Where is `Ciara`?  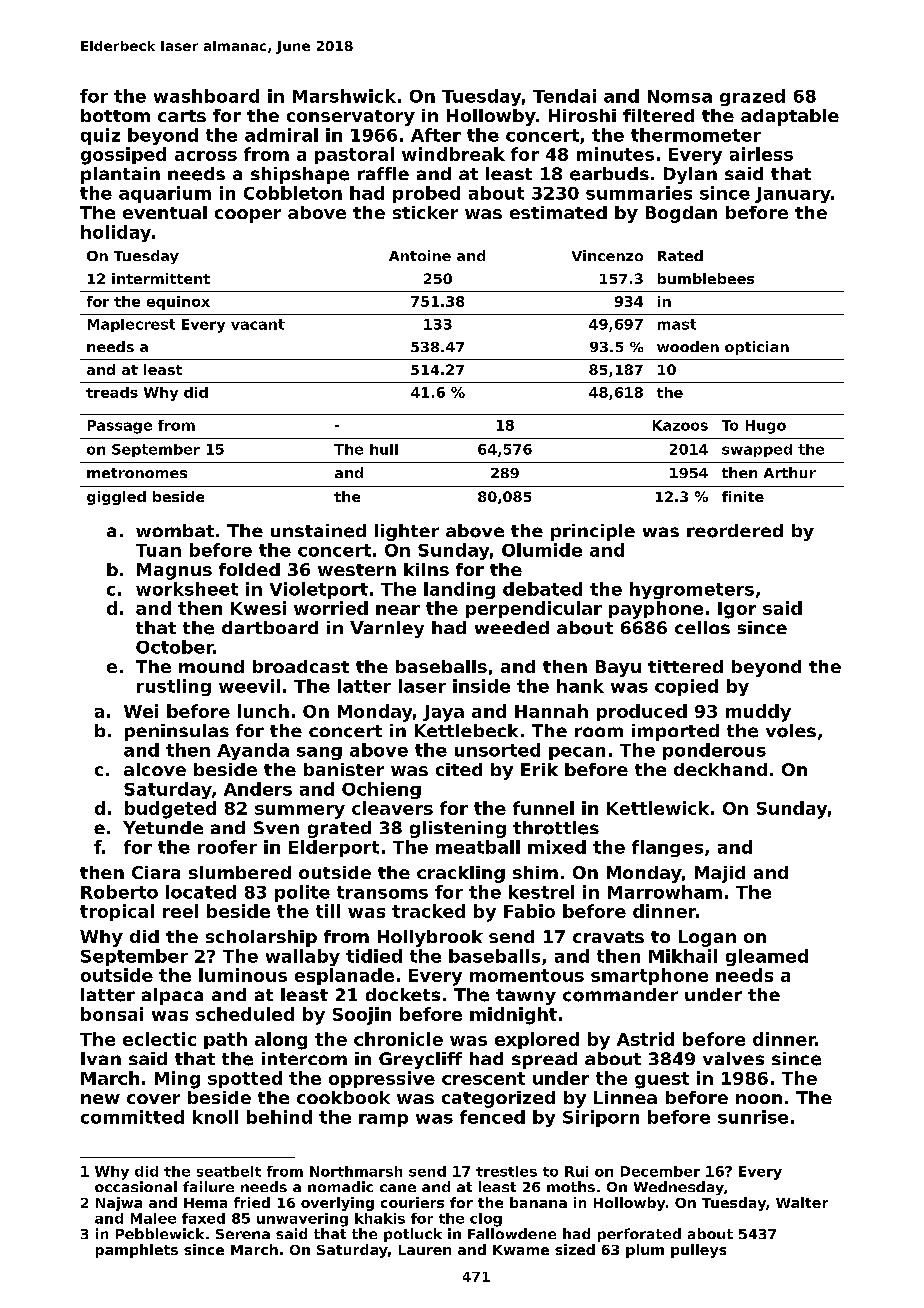 Ciara is located at coordinates (156, 872).
